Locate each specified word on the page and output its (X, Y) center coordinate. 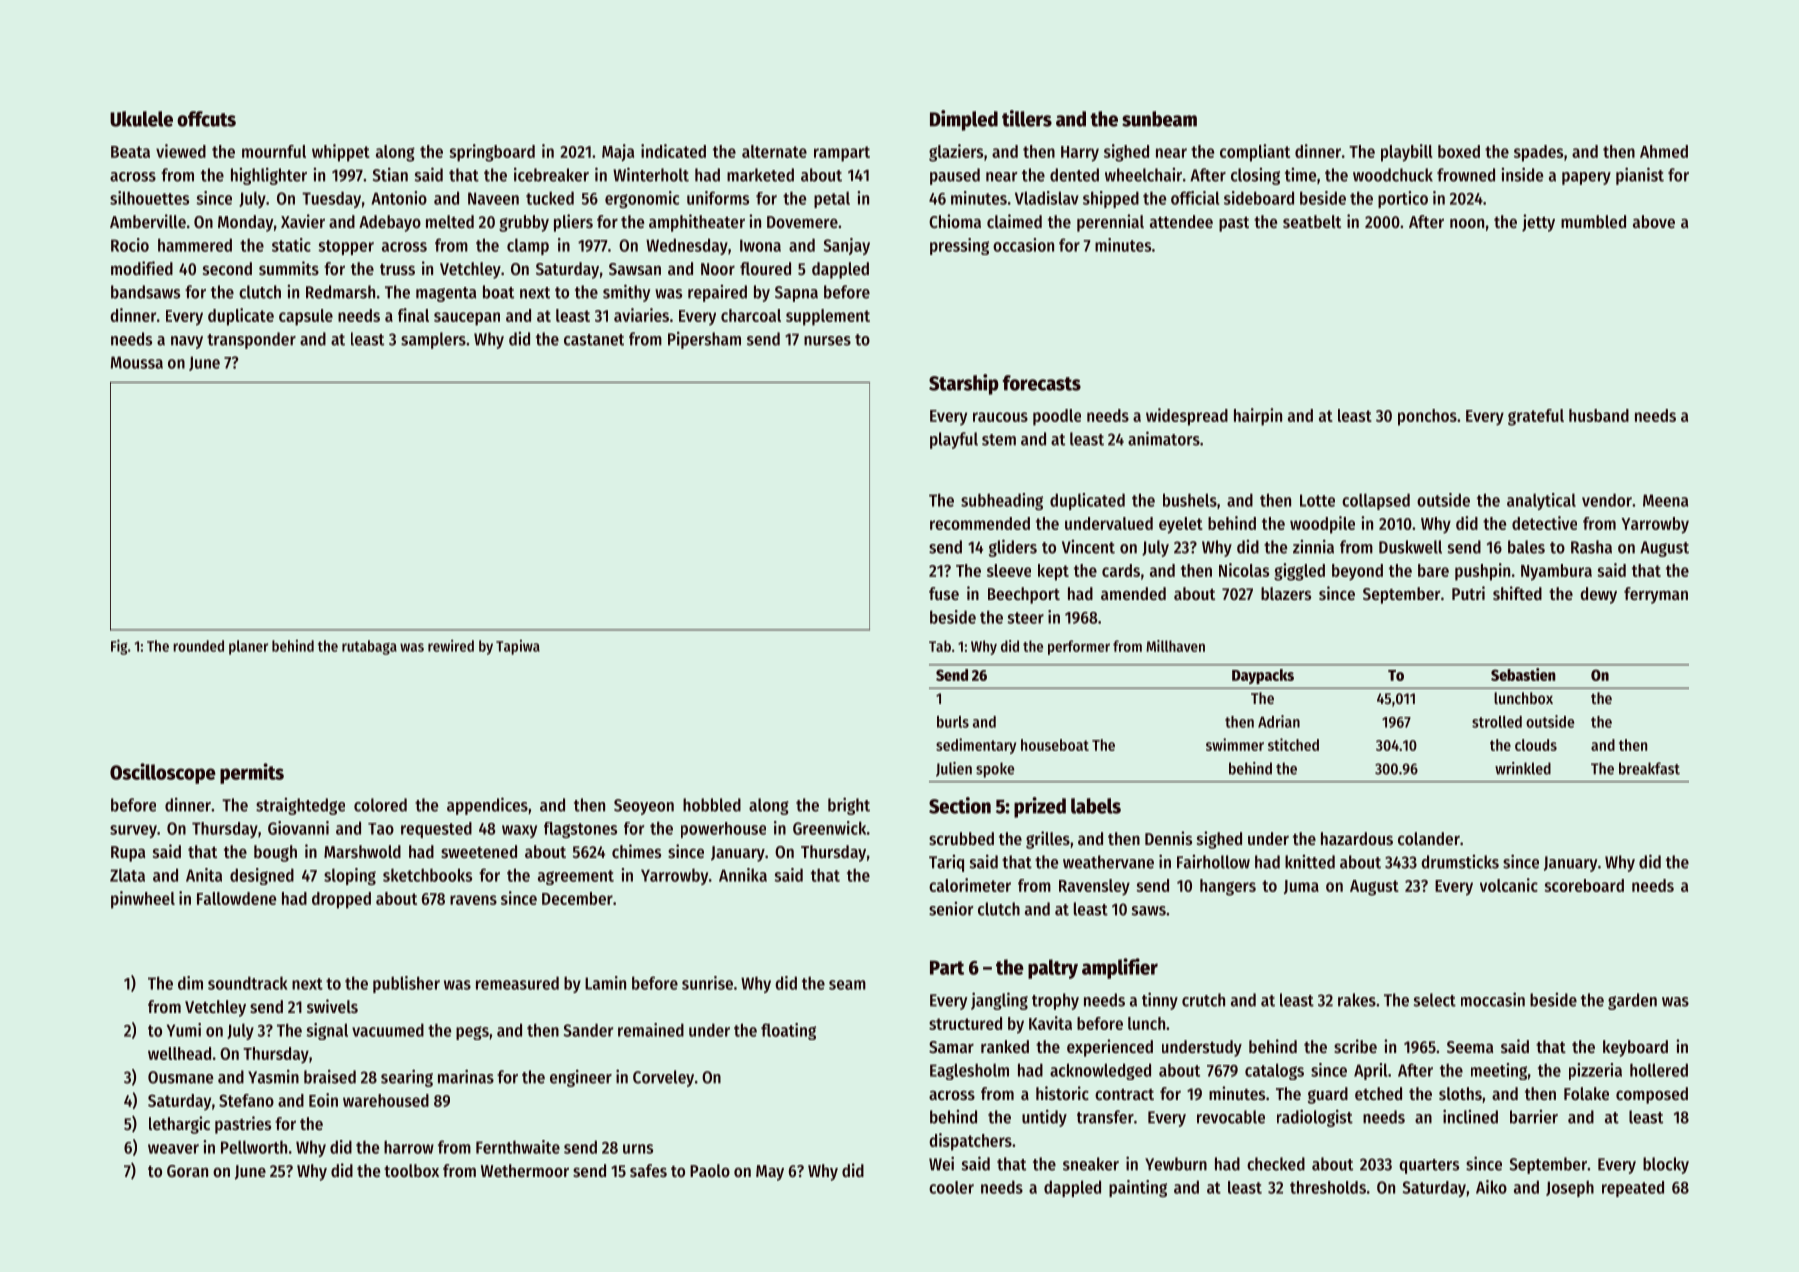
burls (953, 722)
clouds (1536, 745)
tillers (1027, 118)
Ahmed (1664, 151)
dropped (341, 900)
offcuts (206, 119)
